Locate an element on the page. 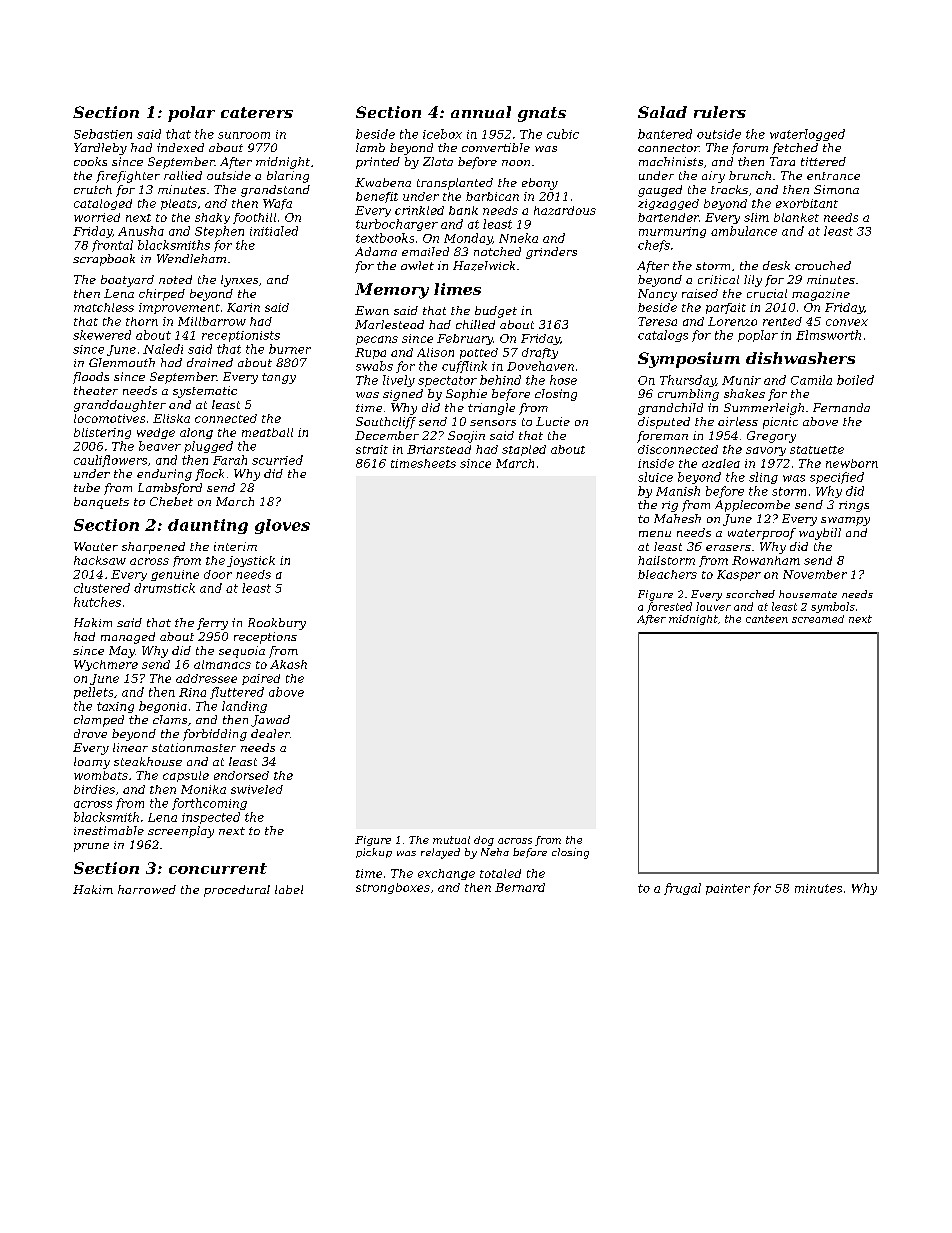 The width and height of the page is (952, 1233). Naledi is located at coordinates (163, 349).
